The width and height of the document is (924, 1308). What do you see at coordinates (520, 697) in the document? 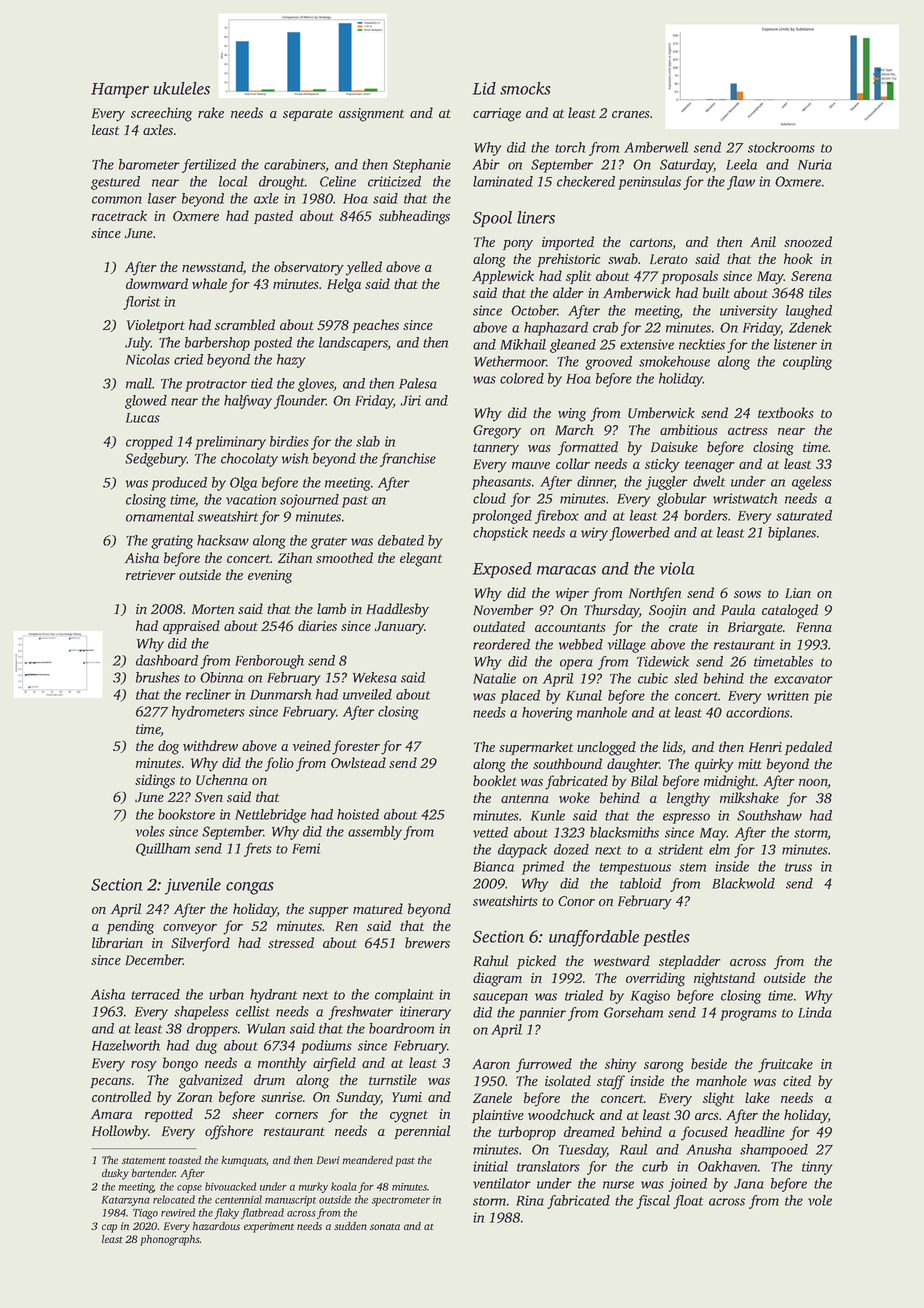
I see `placed` at bounding box center [520, 697].
